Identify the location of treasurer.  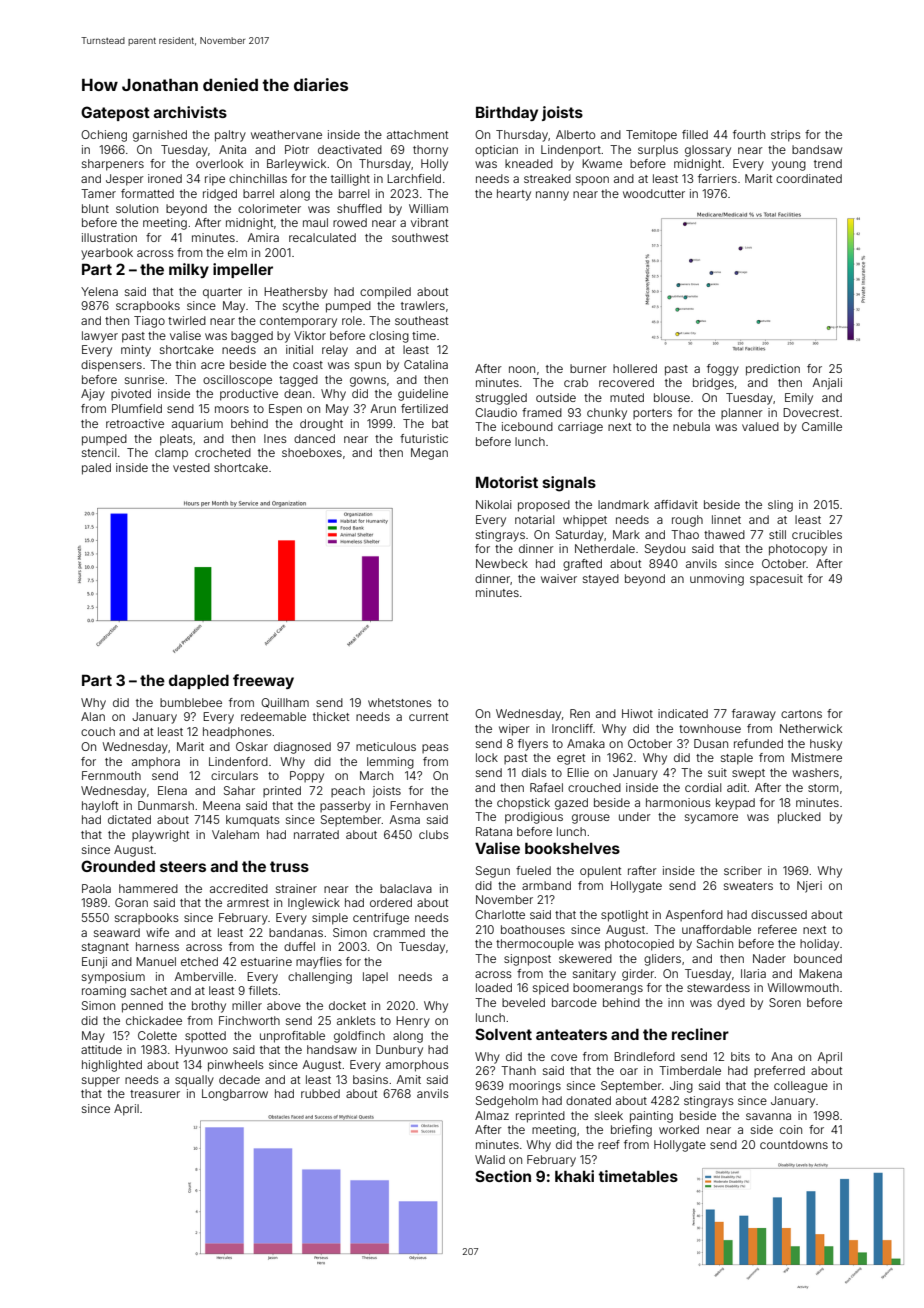
(155, 1094).
